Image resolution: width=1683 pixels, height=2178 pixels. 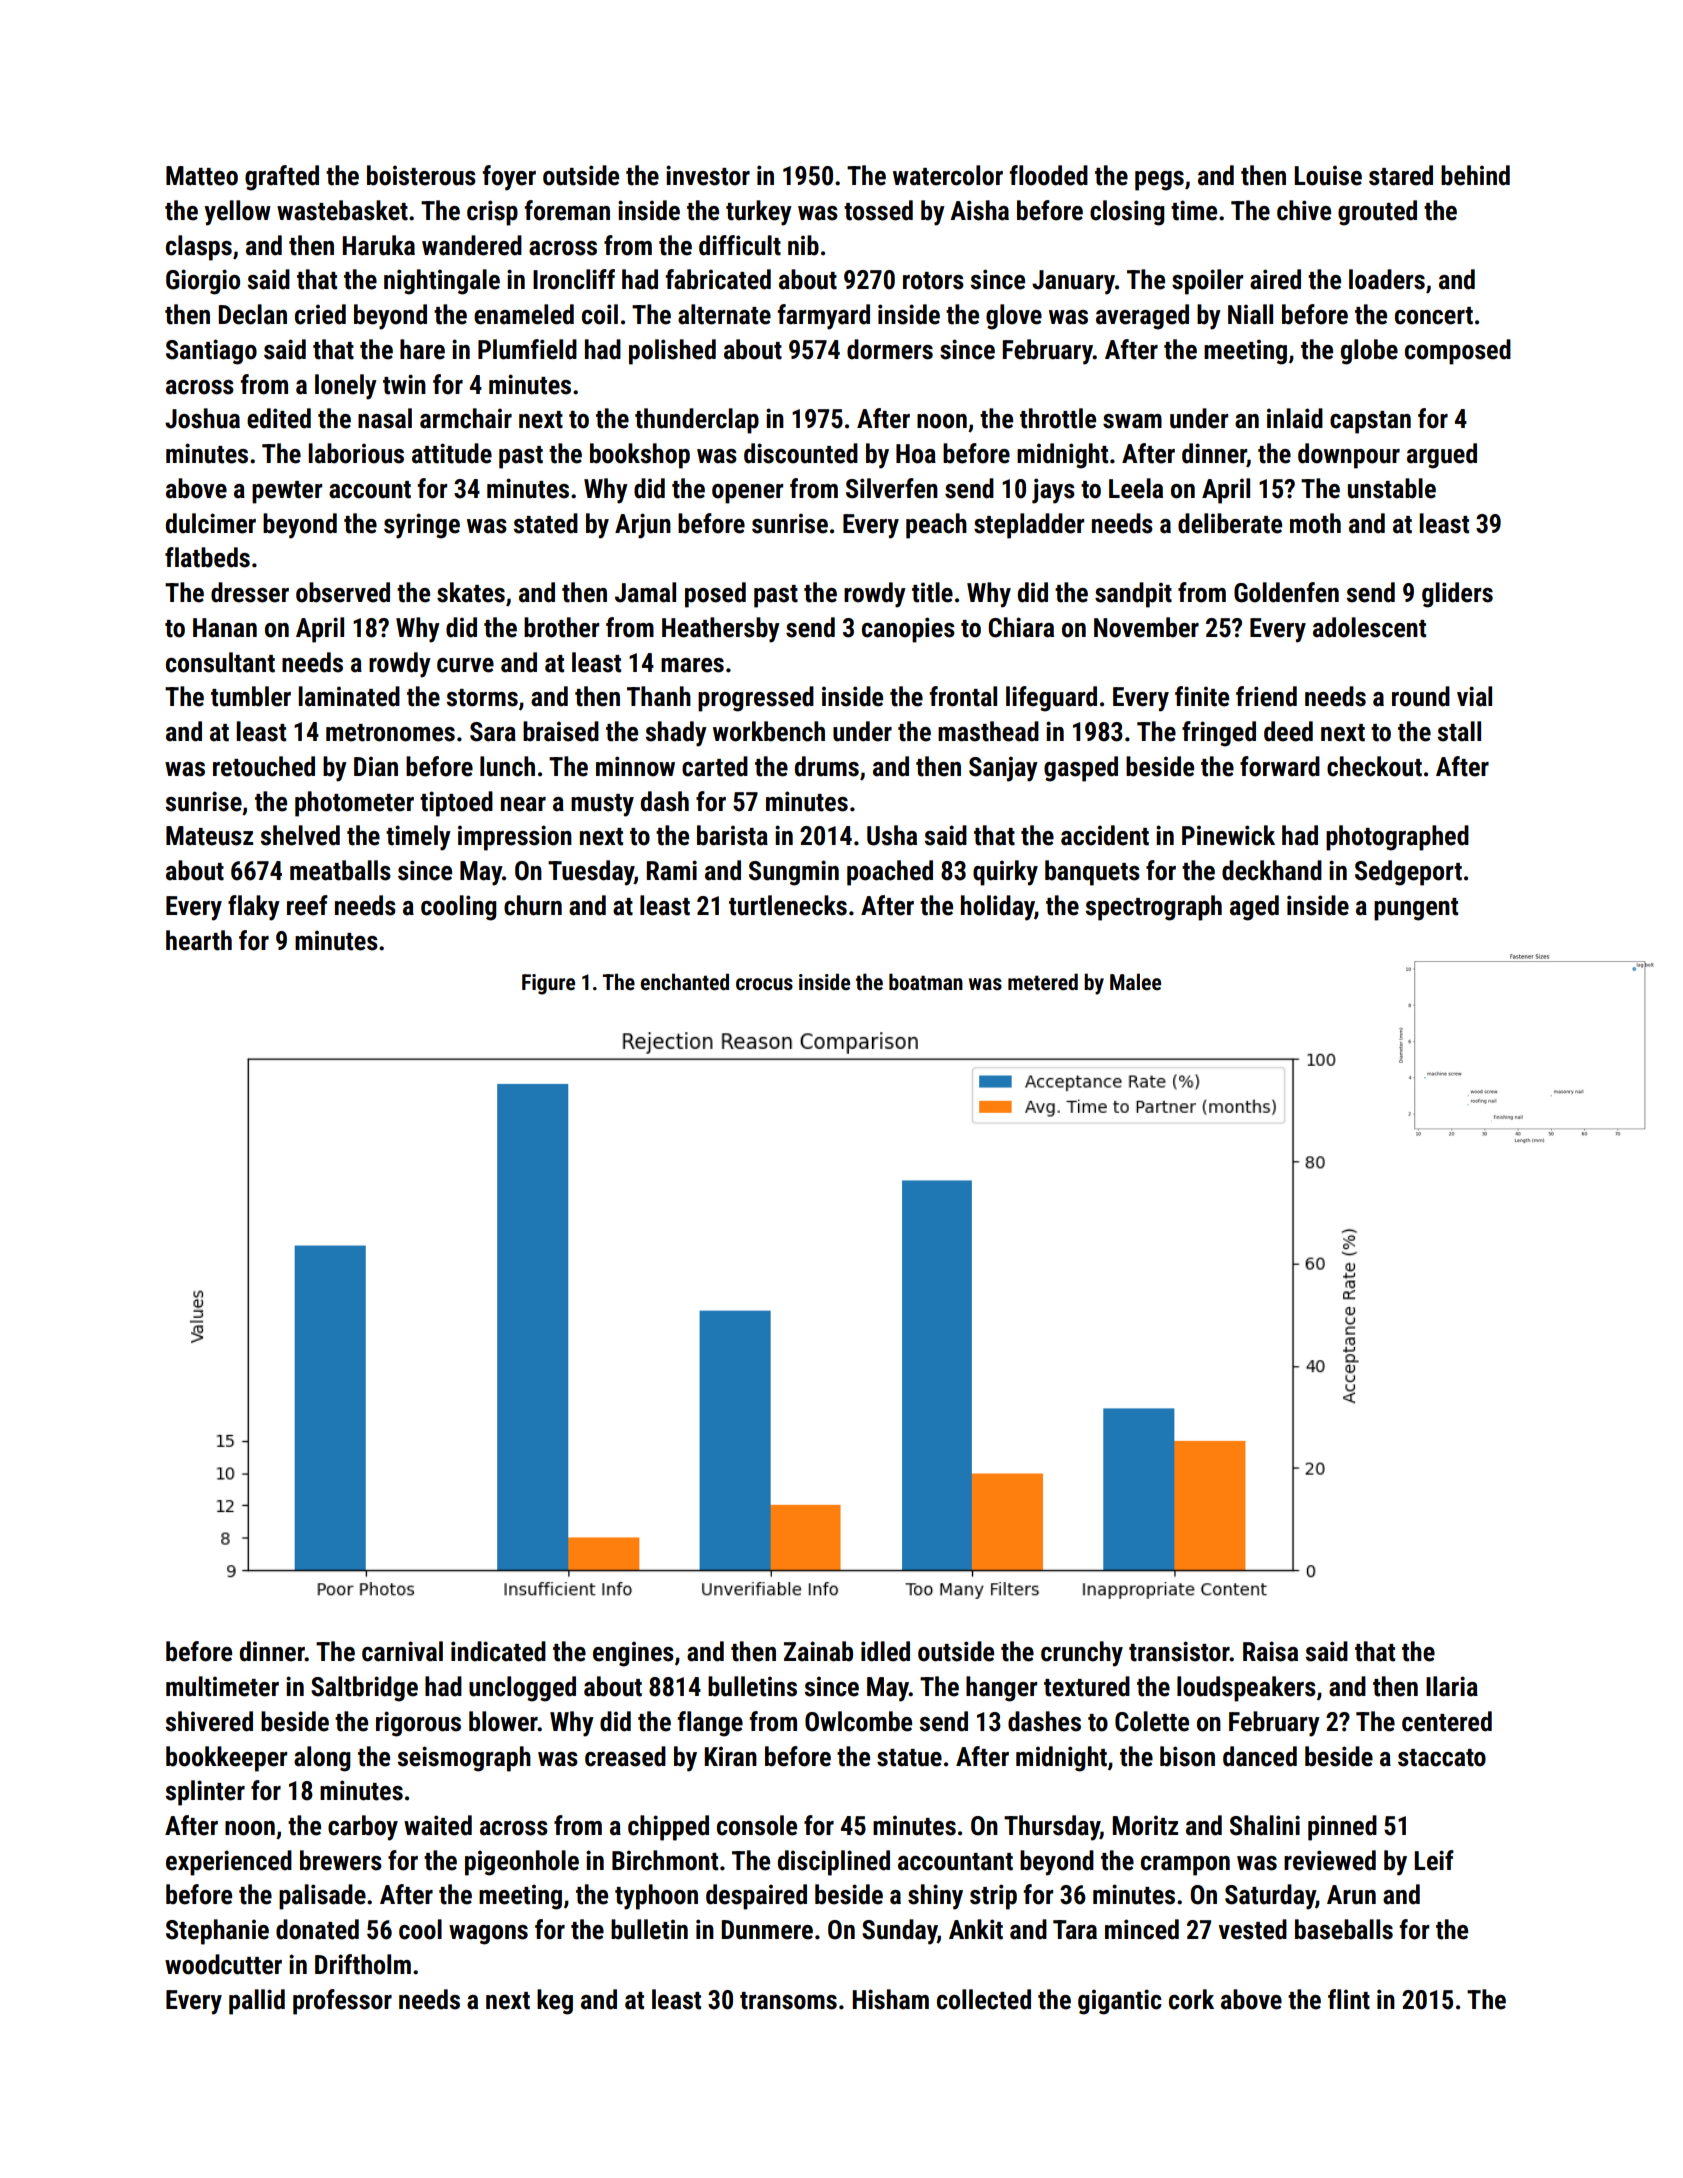 I want to click on boatman, so click(x=926, y=982).
